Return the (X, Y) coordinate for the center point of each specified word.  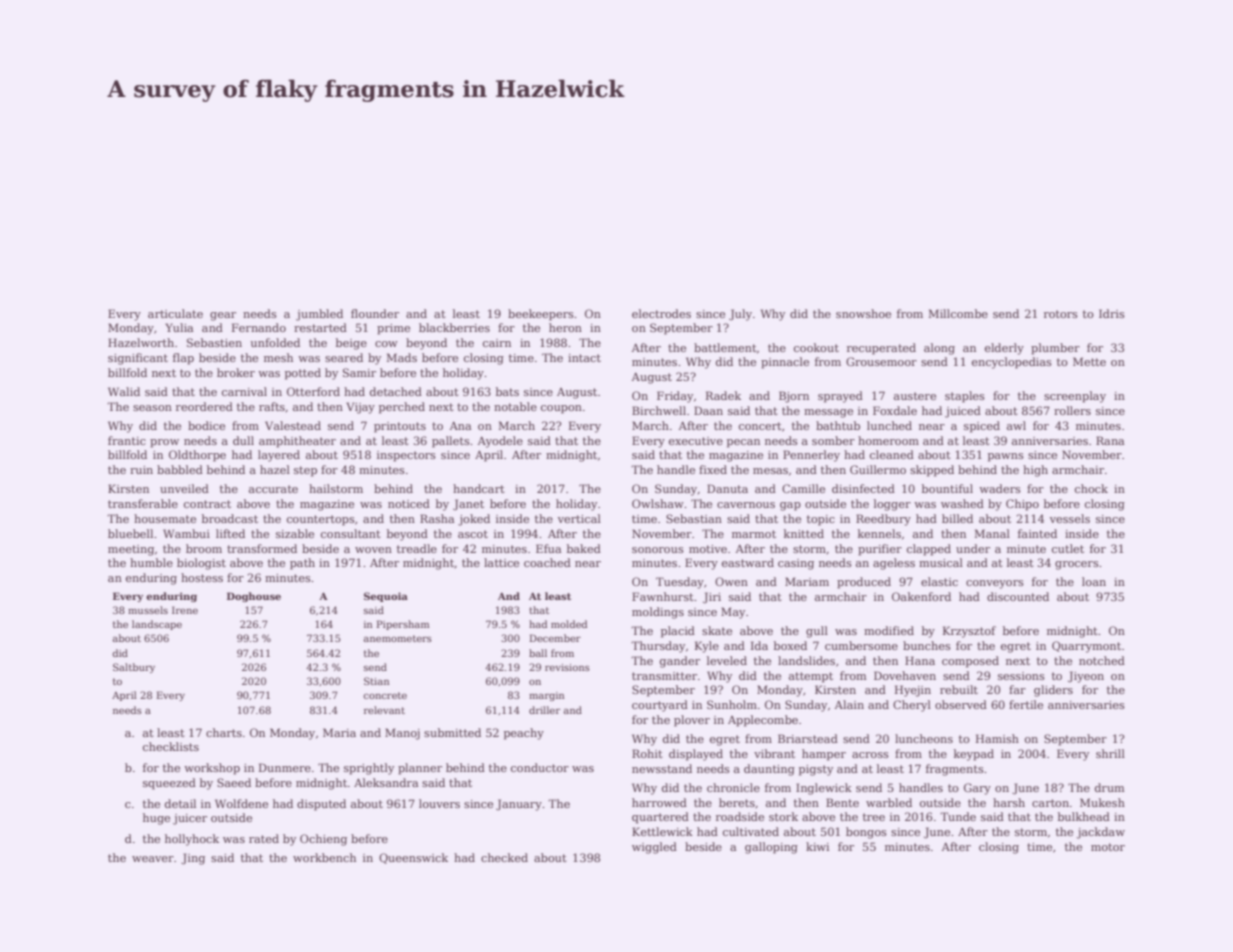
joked (474, 520)
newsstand (662, 768)
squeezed (169, 784)
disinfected (863, 488)
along (939, 349)
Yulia (179, 327)
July (740, 315)
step (305, 471)
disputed (321, 805)
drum (1109, 787)
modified (889, 630)
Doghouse (254, 597)
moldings (658, 613)
